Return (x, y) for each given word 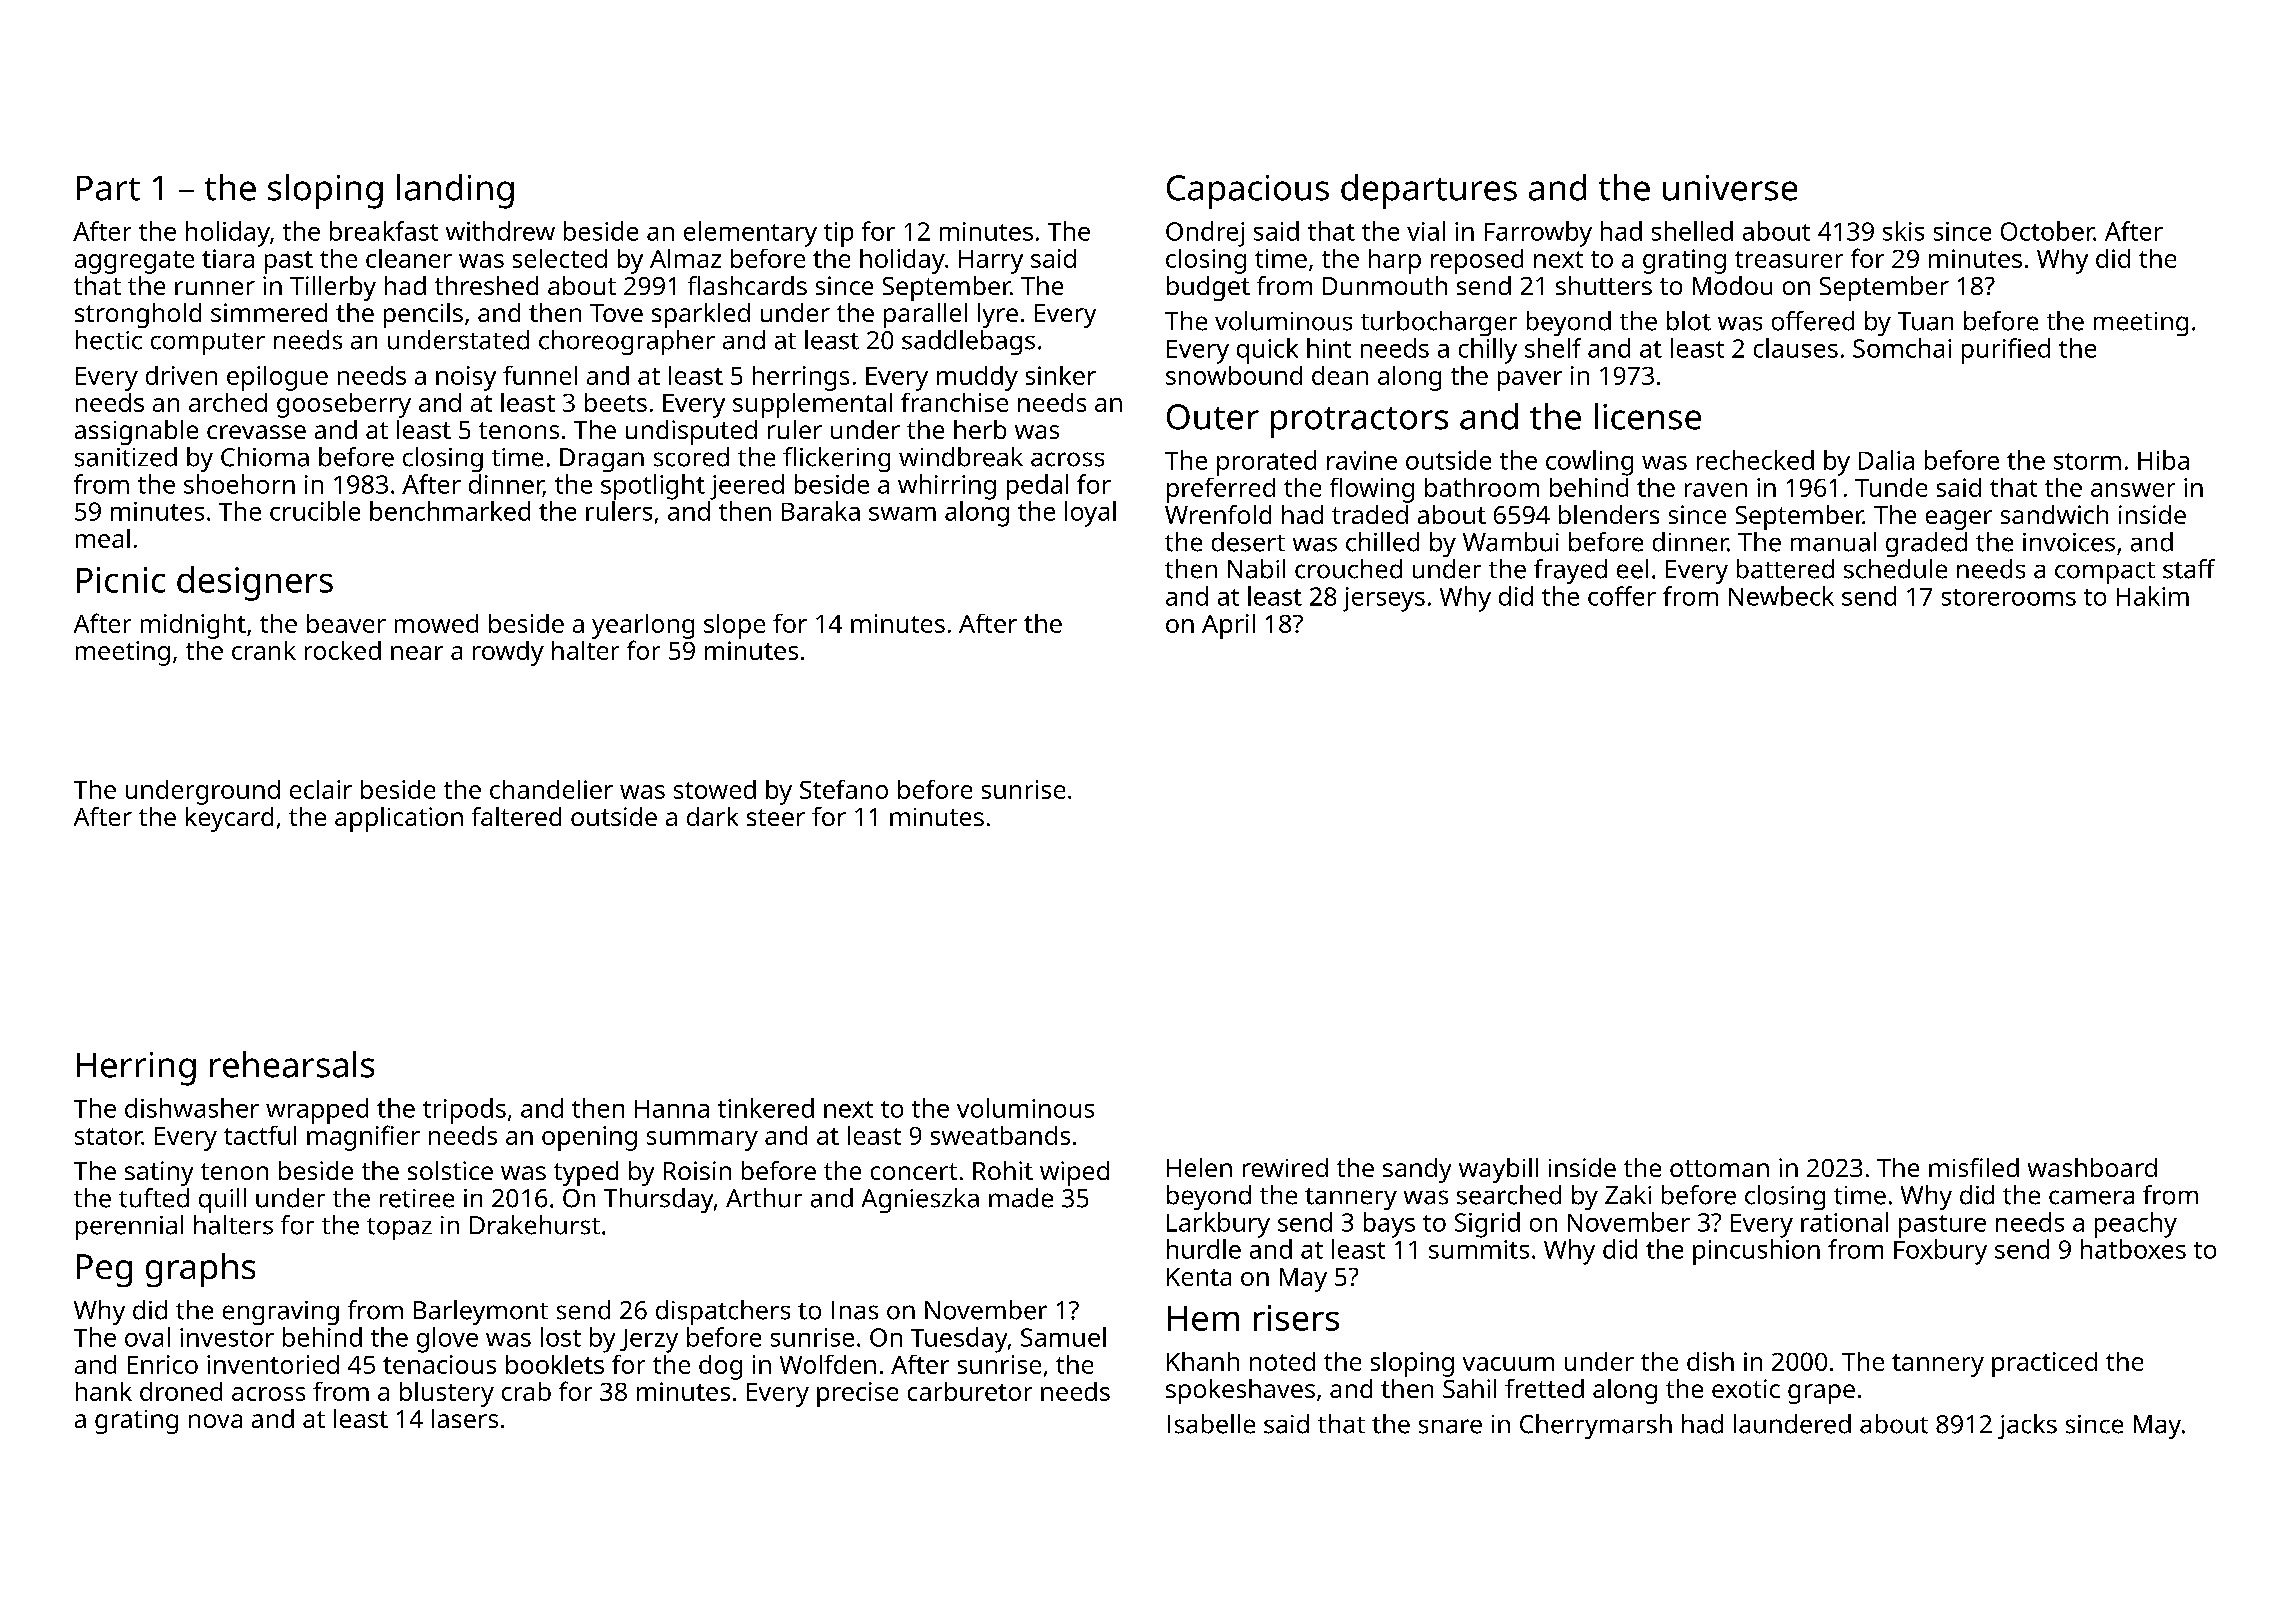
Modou (1732, 285)
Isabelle (1211, 1424)
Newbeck (1781, 596)
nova (215, 1421)
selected (560, 258)
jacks (2027, 1426)
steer (776, 817)
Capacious (1248, 192)
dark (712, 816)
